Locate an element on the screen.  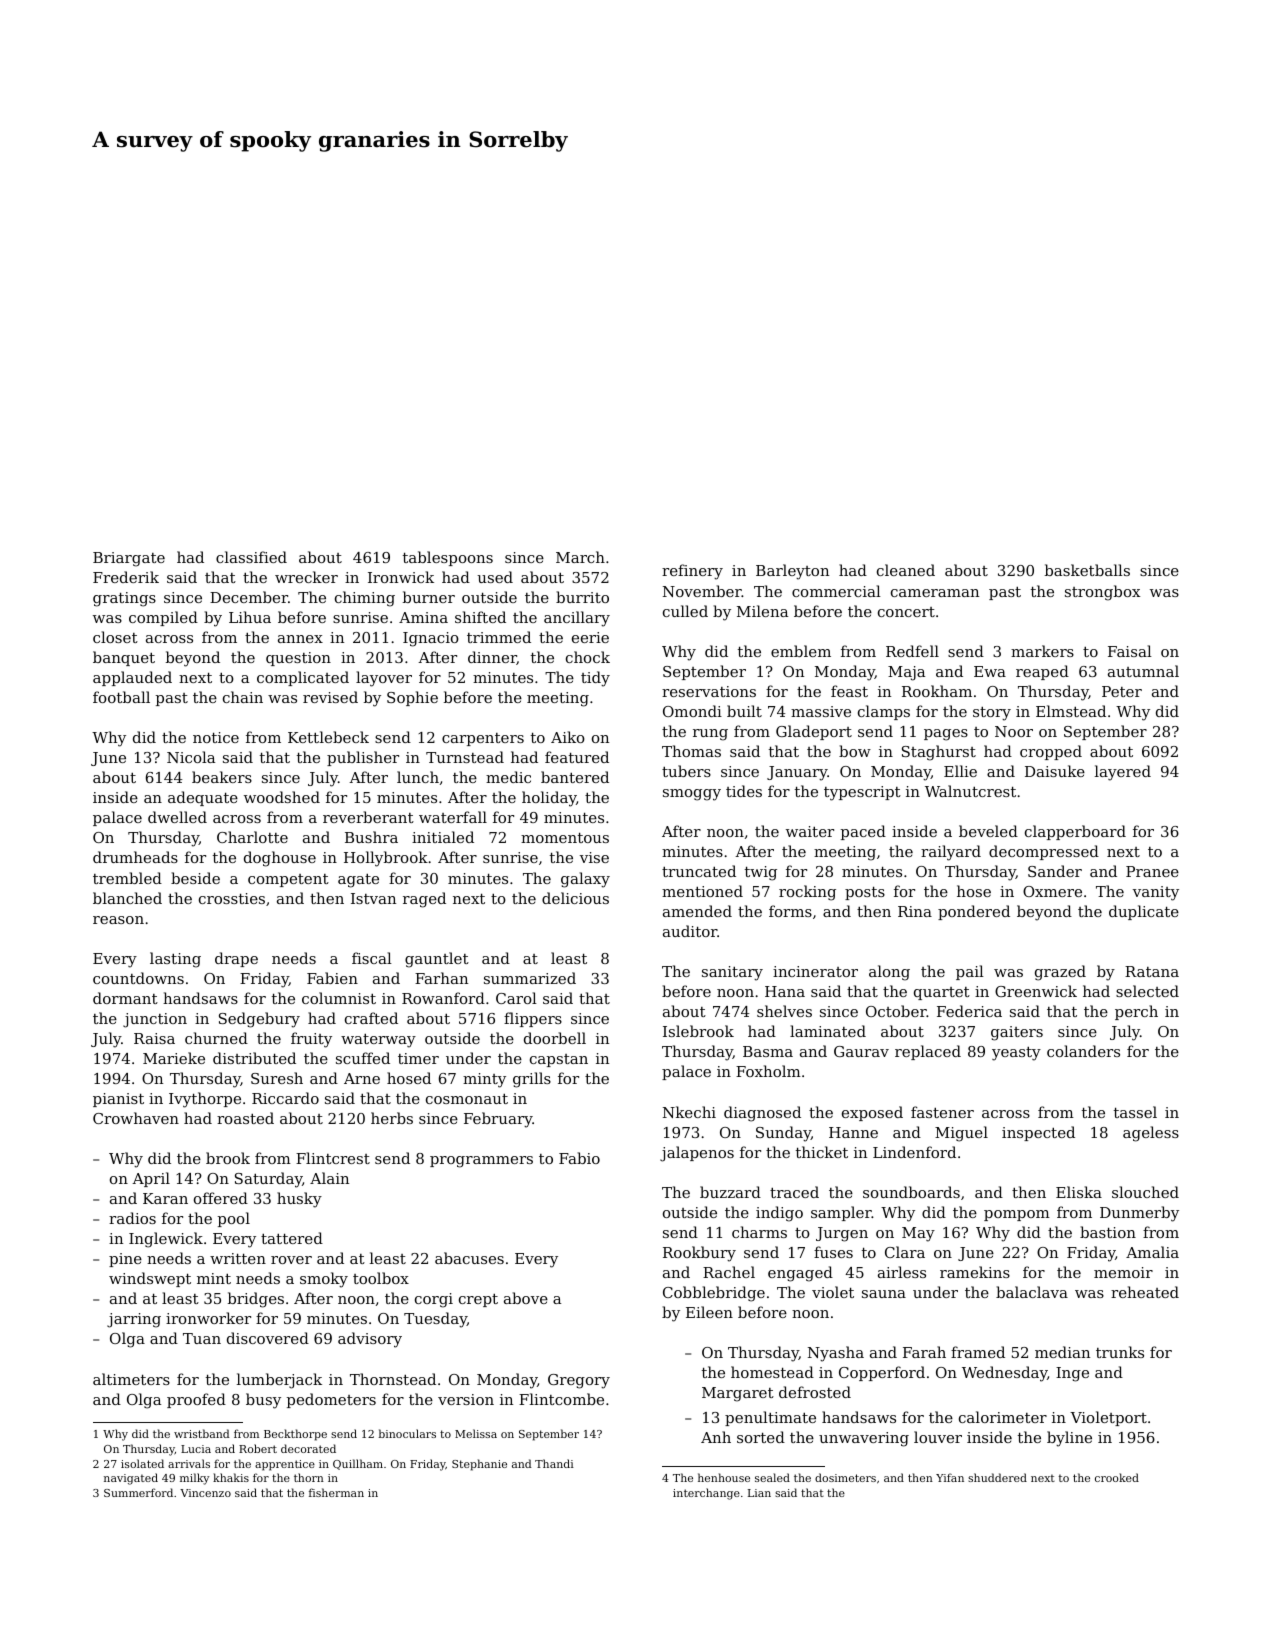
interchange is located at coordinates (706, 1494).
